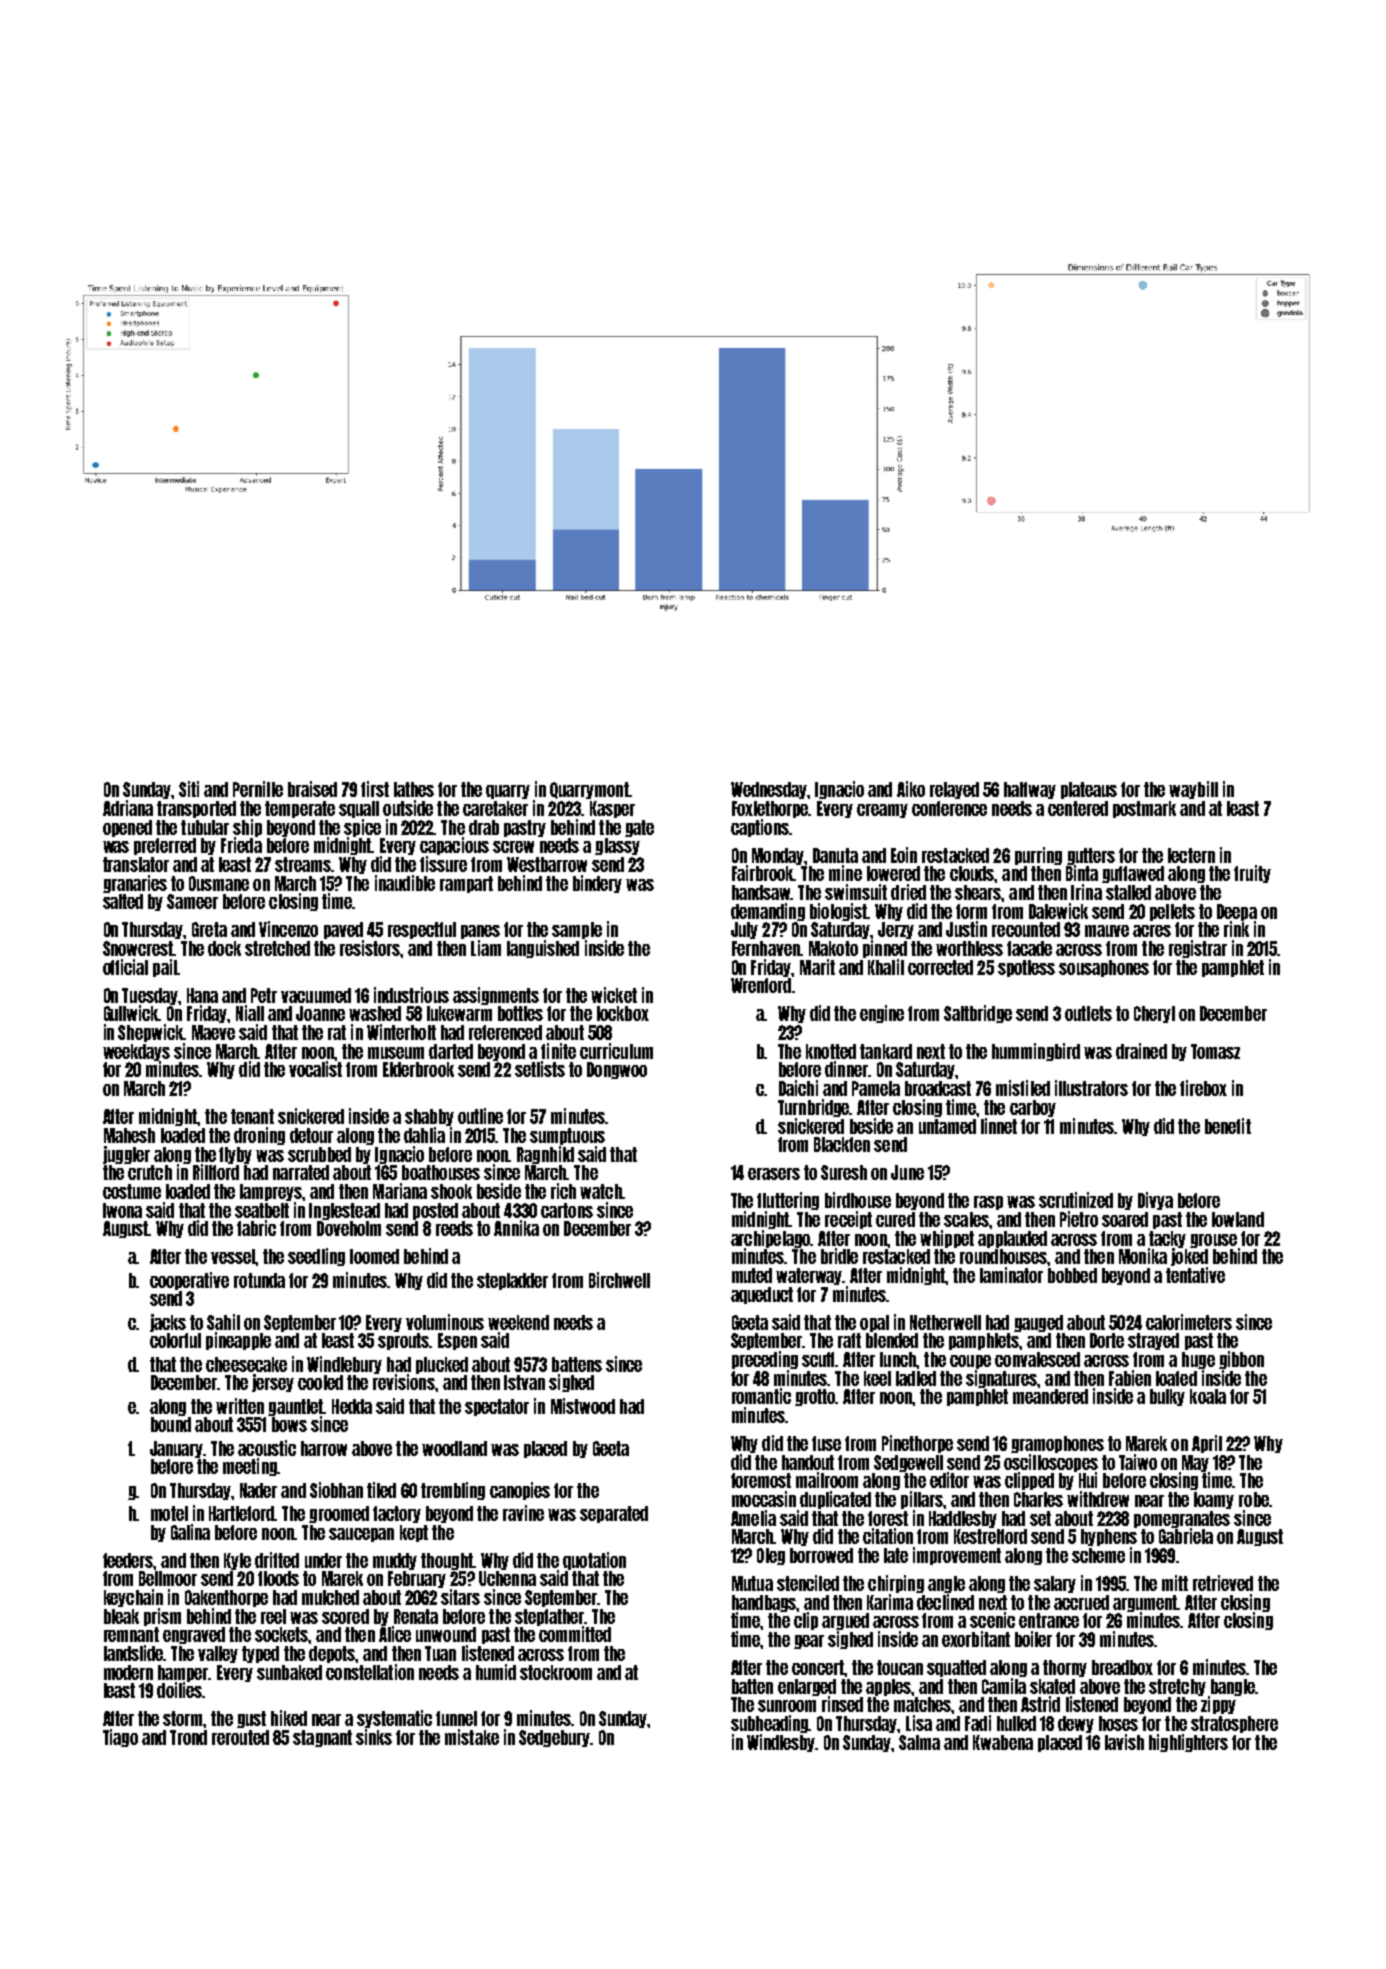 The width and height of the image is (1386, 1969). I want to click on apples, so click(888, 1687).
